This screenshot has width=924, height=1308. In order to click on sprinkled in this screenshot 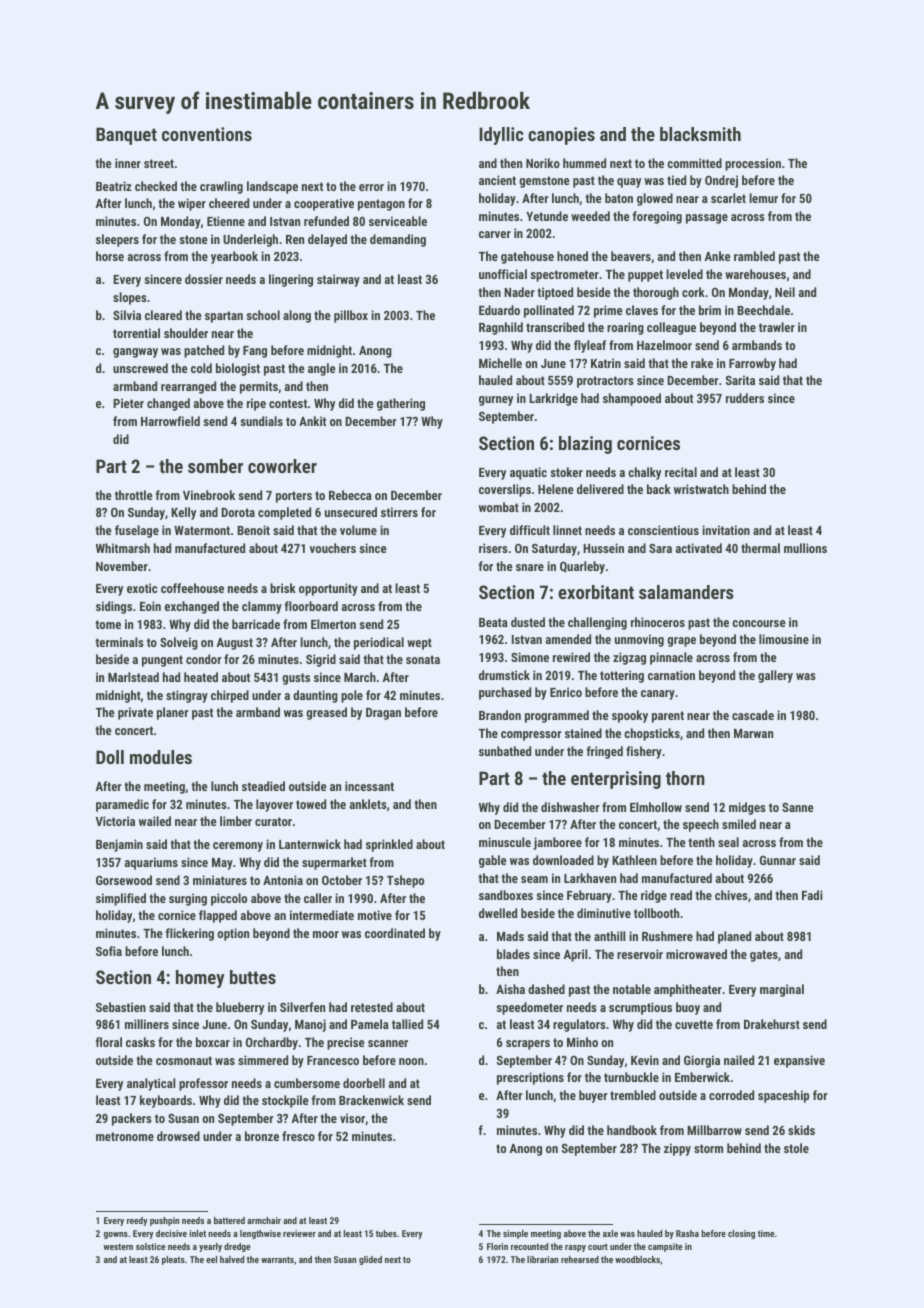, I will do `click(389, 845)`.
